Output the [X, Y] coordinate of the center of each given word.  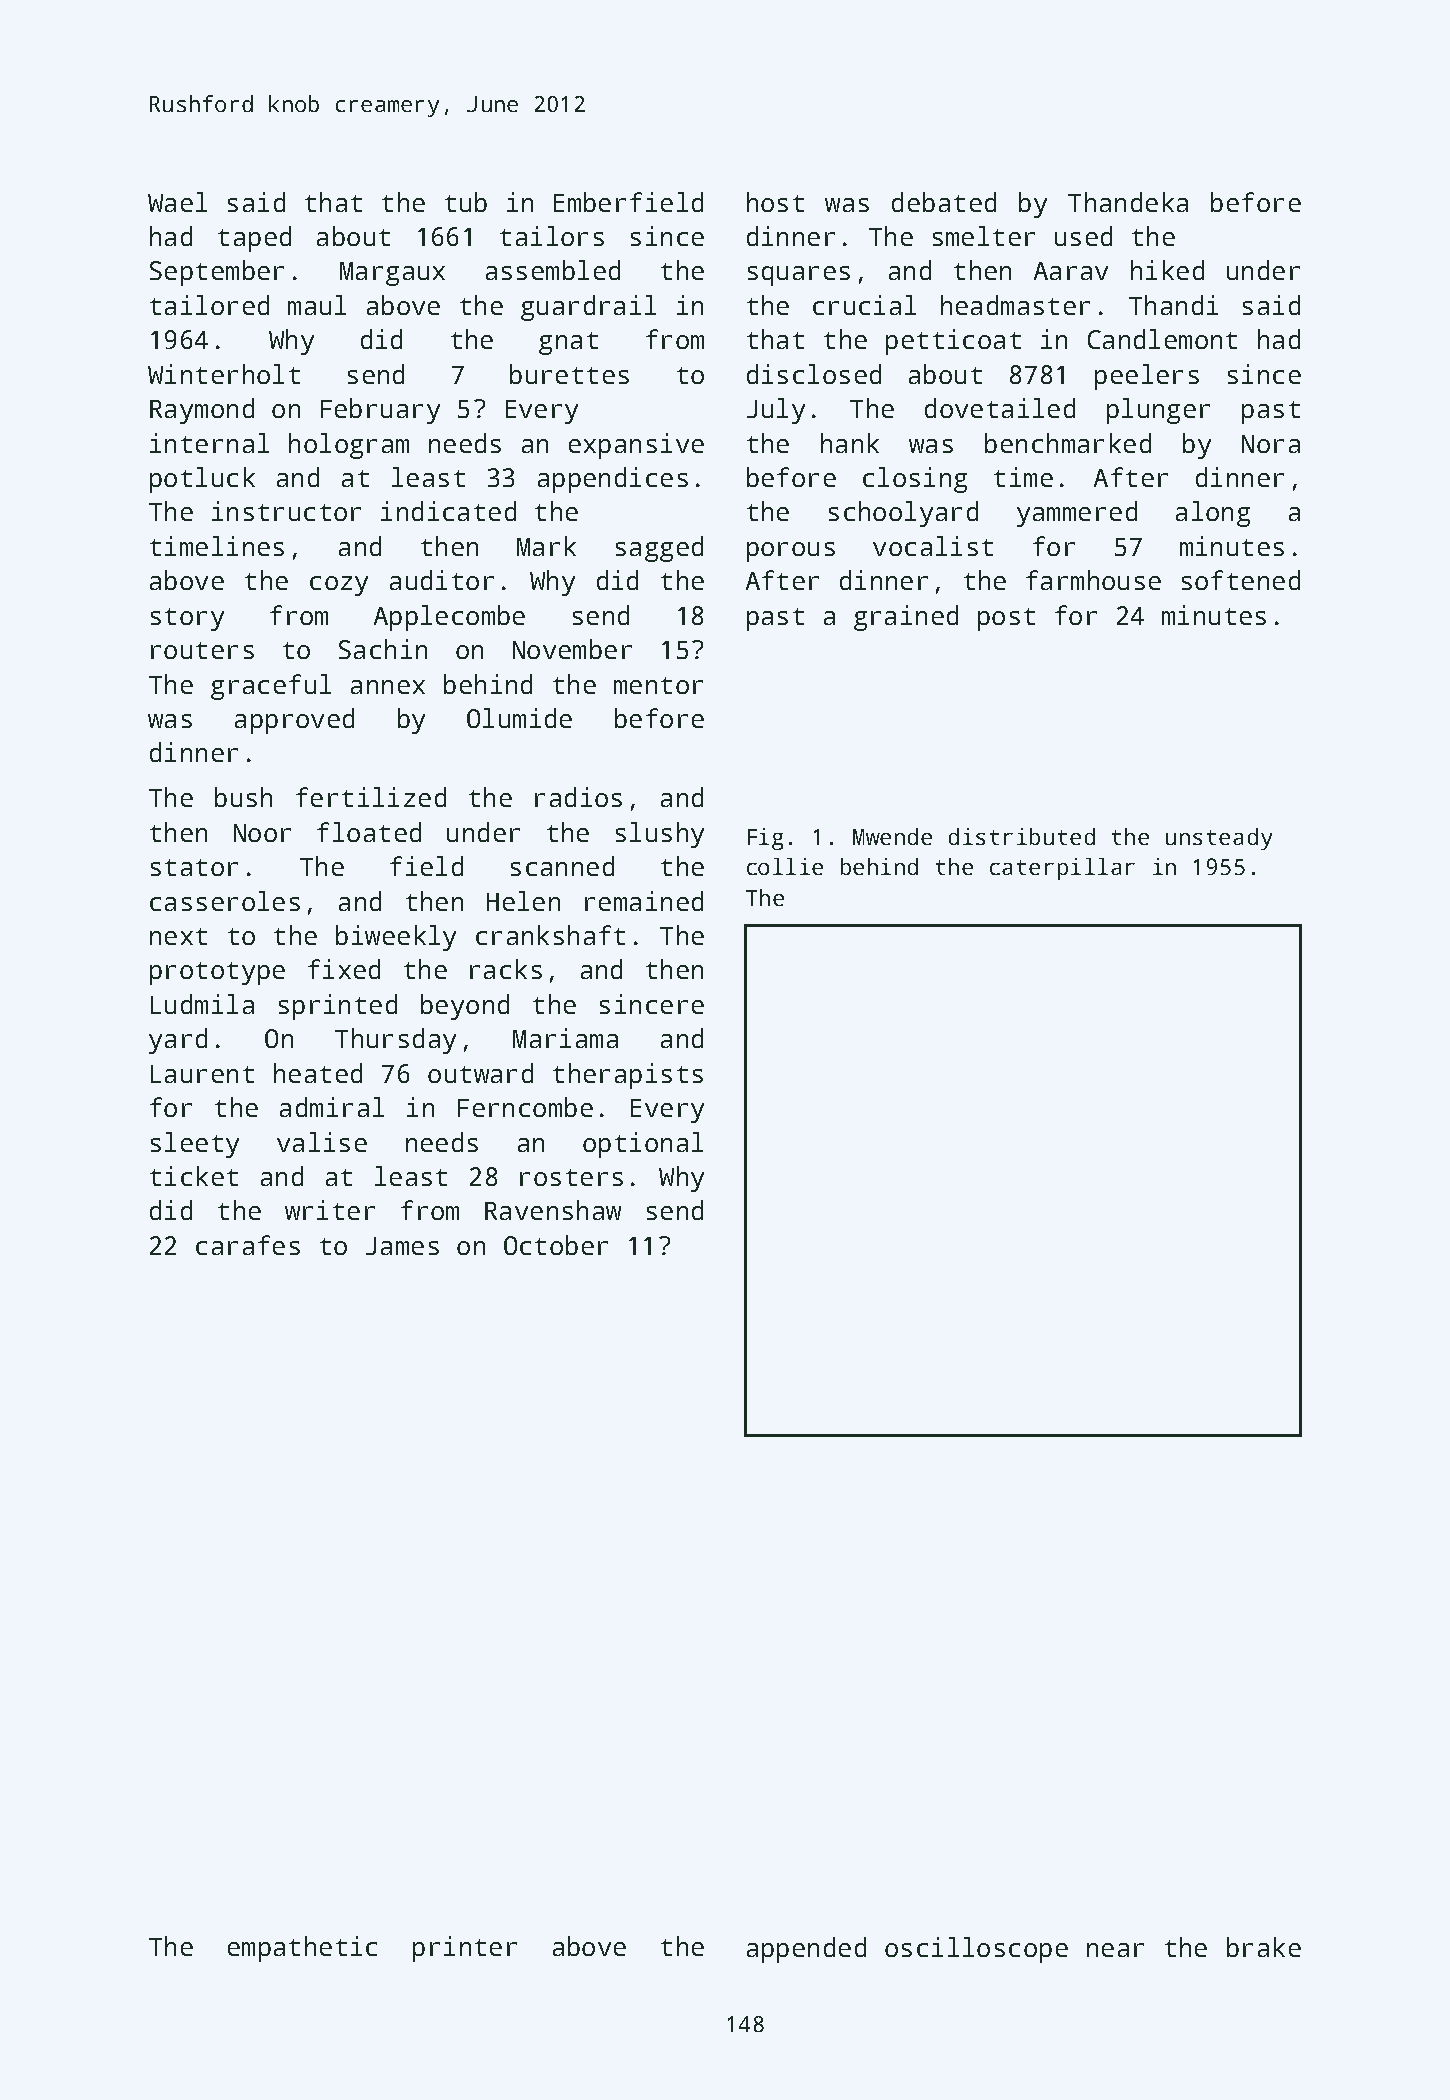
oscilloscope [976, 1950]
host [775, 202]
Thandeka [1128, 202]
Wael [177, 202]
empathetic [302, 1949]
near [1115, 1950]
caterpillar [1062, 869]
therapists [628, 1076]
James [402, 1246]
